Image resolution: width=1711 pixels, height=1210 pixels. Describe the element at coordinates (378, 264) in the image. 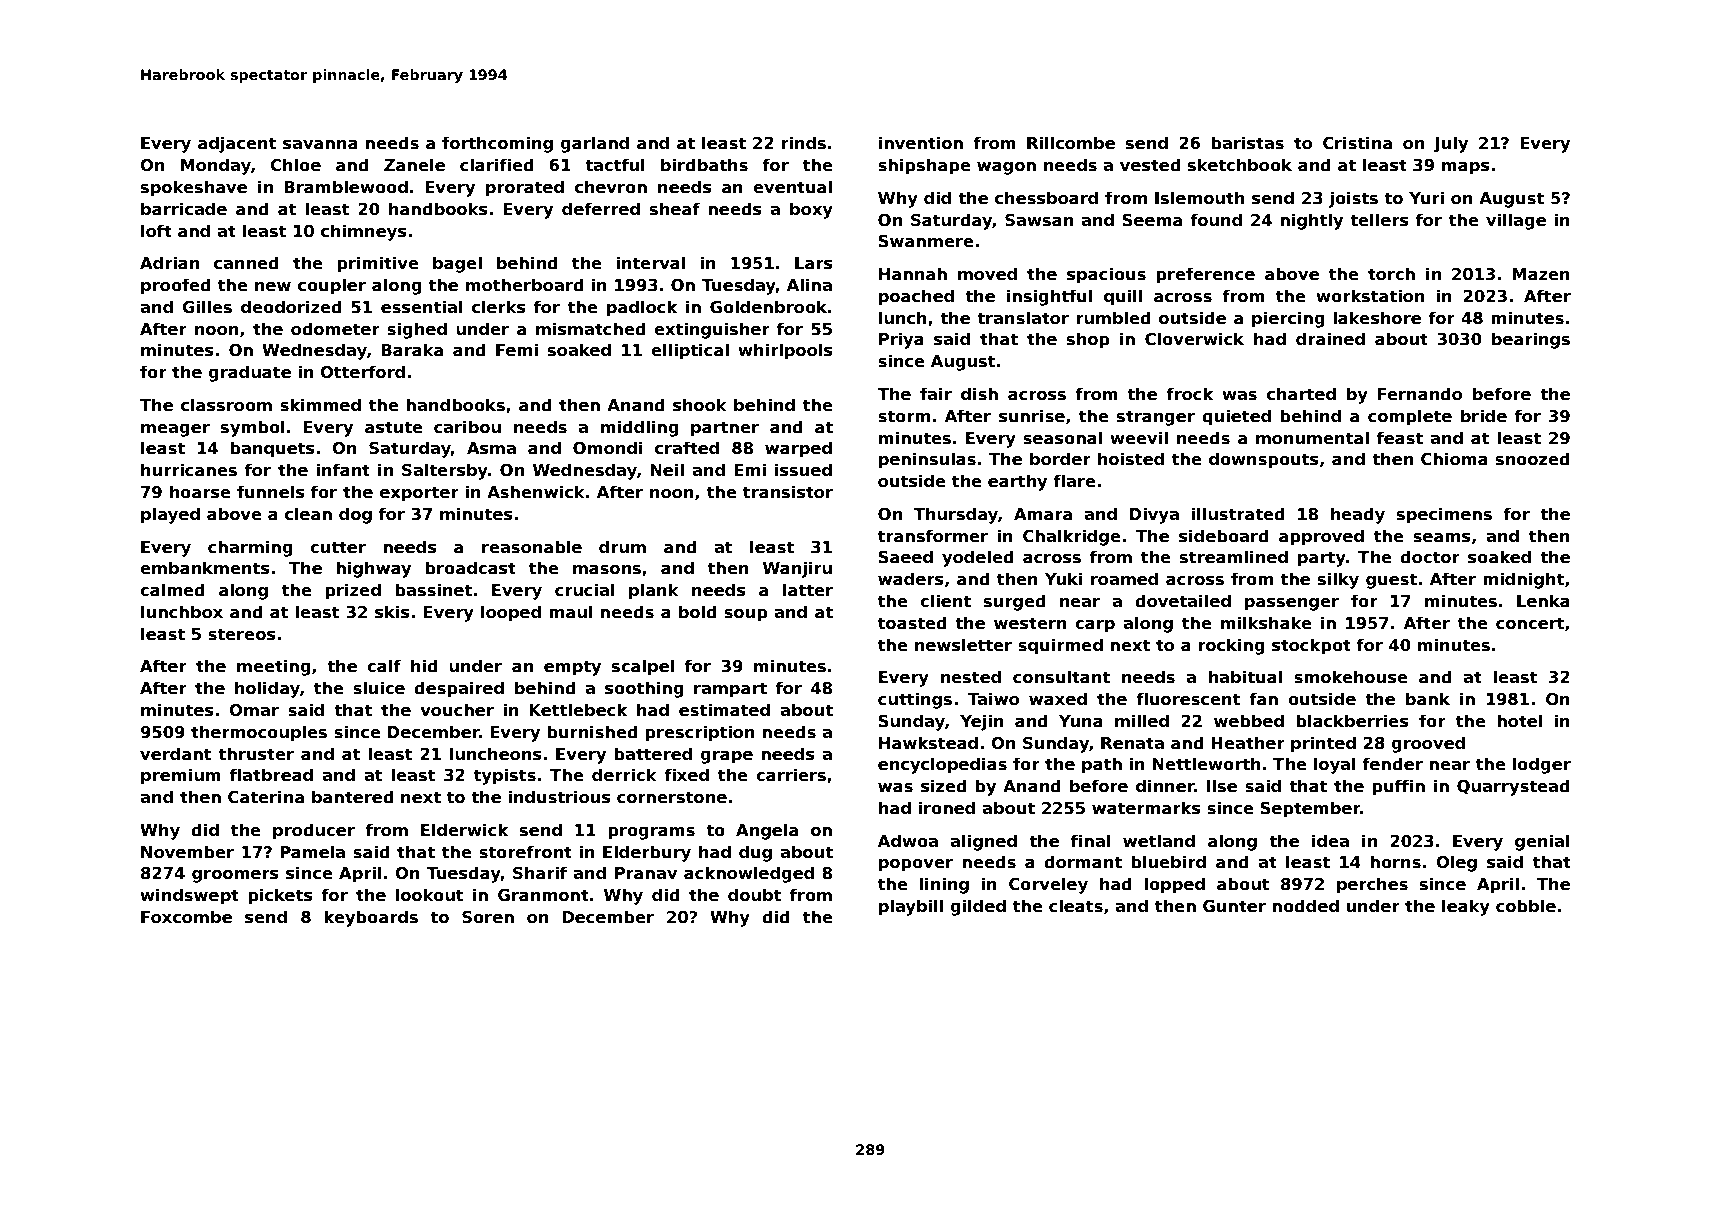

I see `primitive` at that location.
